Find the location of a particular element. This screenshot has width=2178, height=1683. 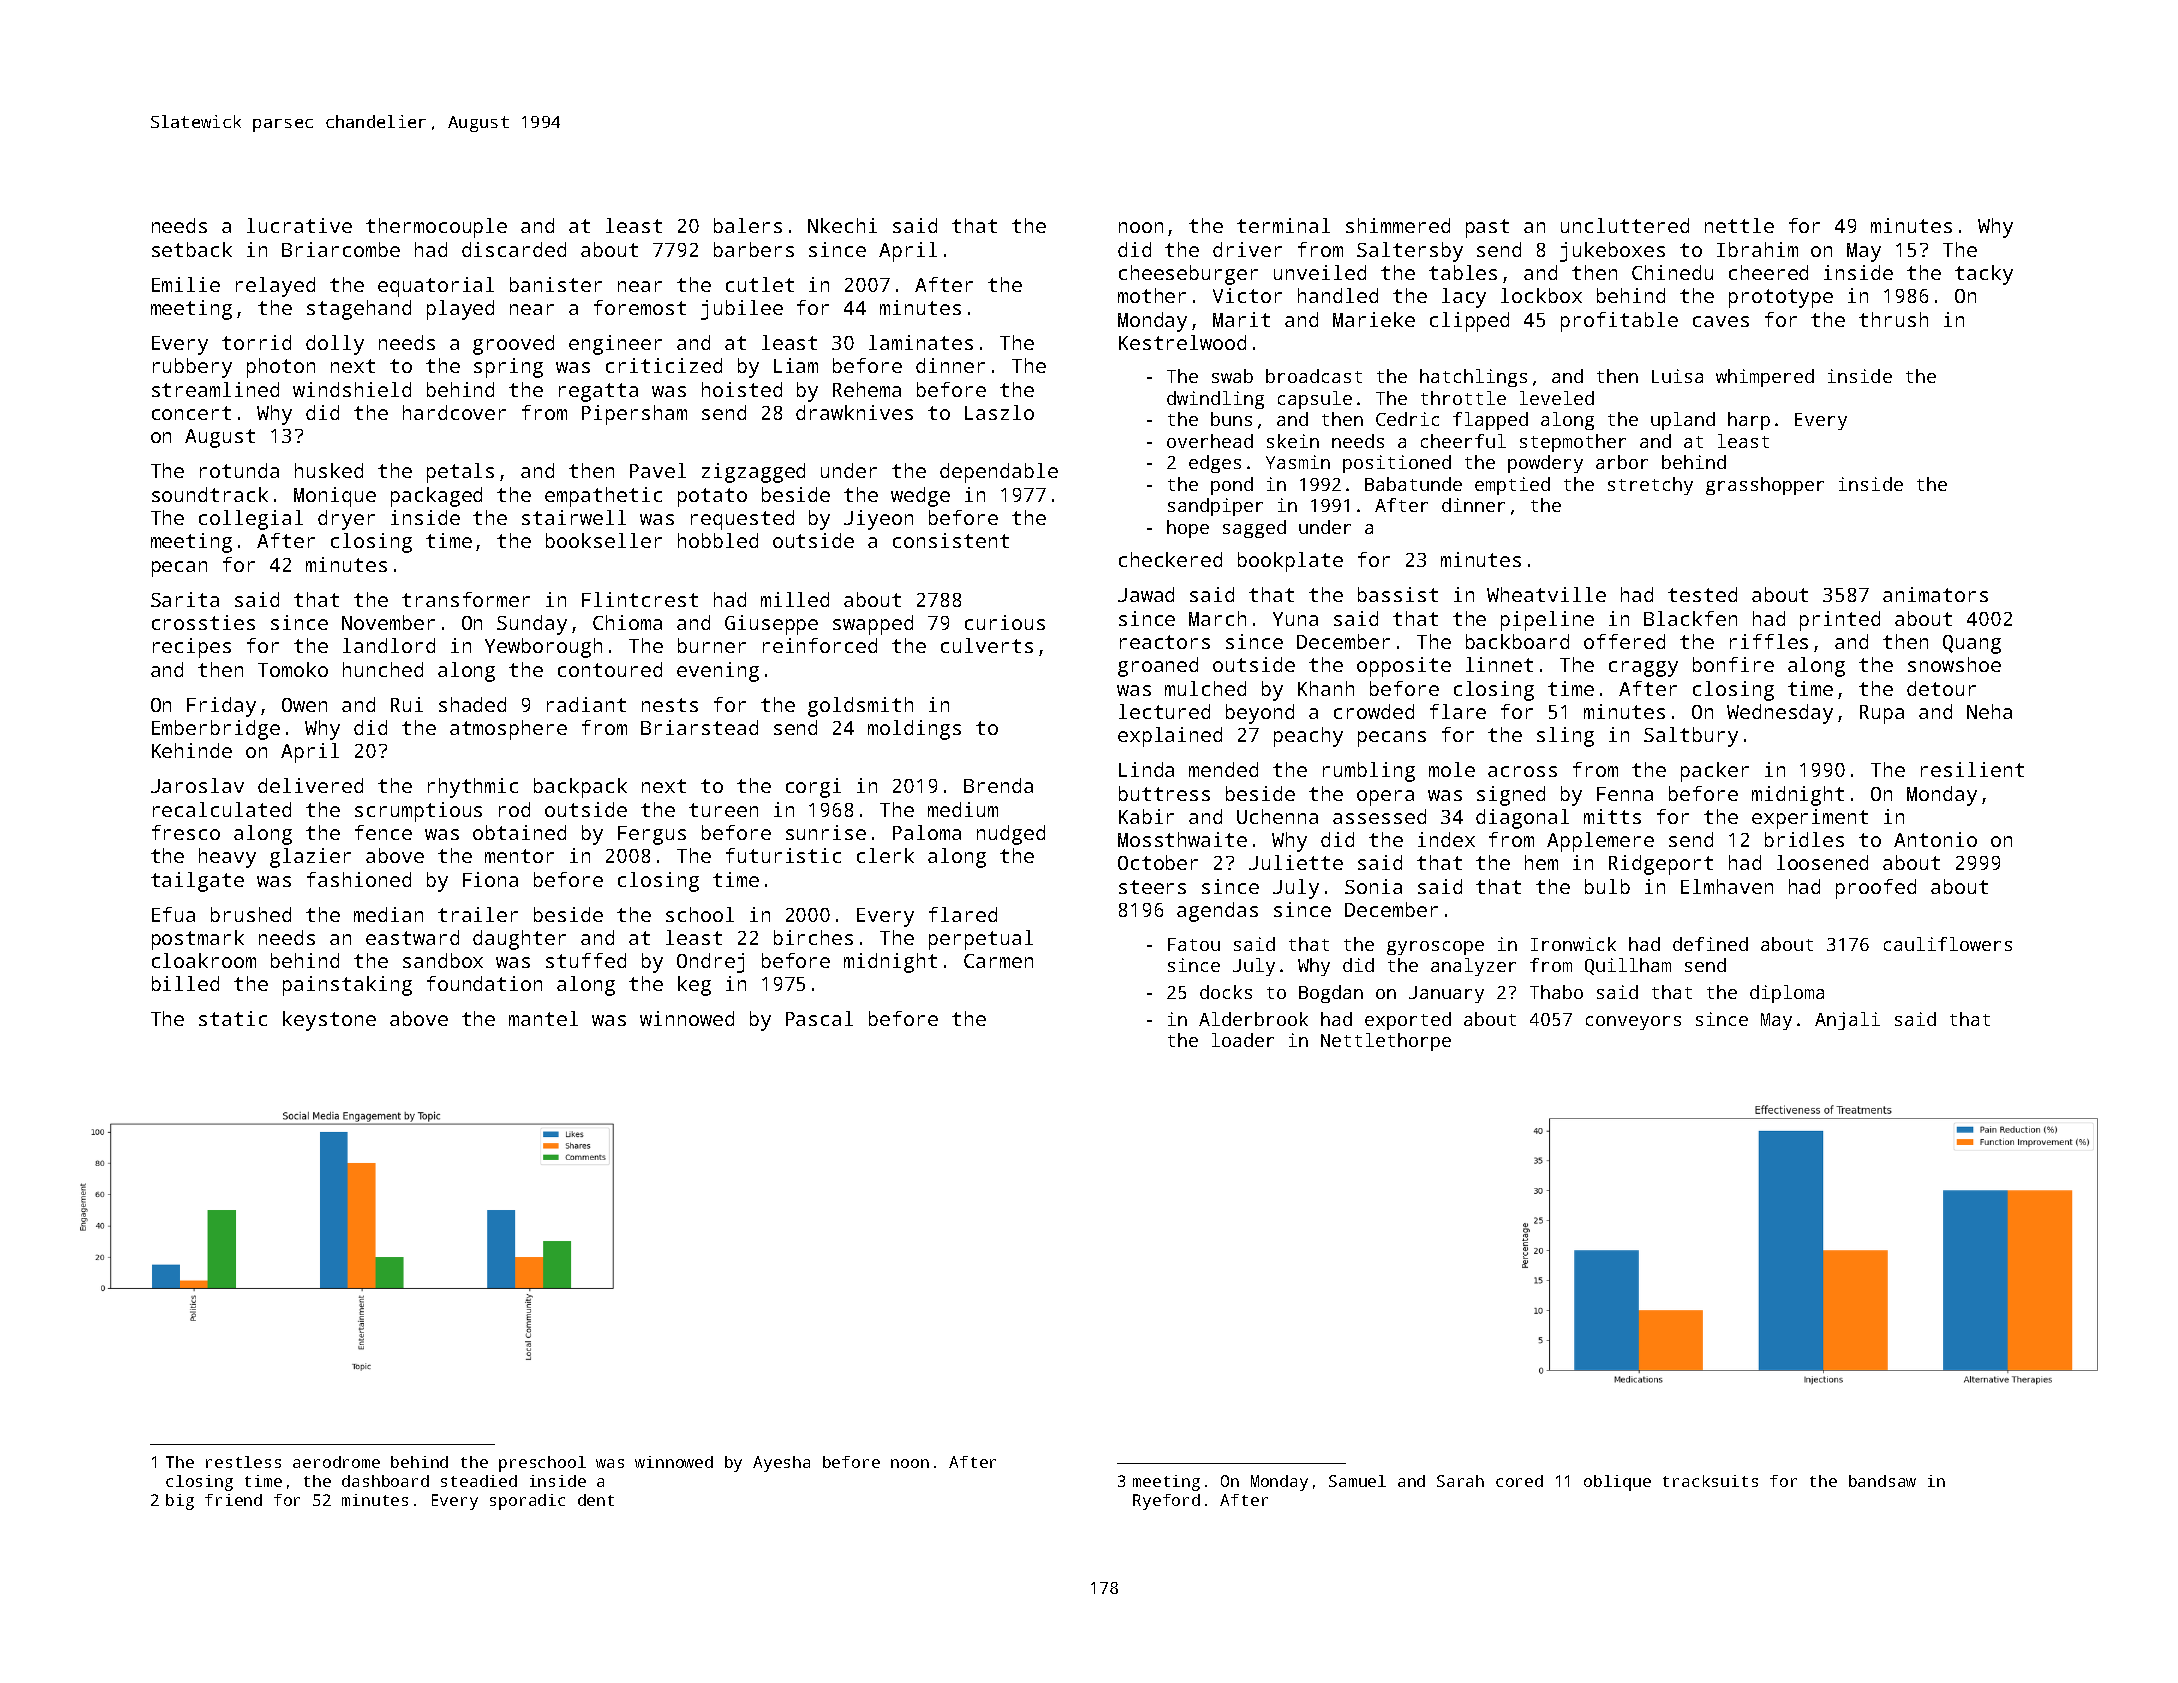

cutlet is located at coordinates (760, 284).
